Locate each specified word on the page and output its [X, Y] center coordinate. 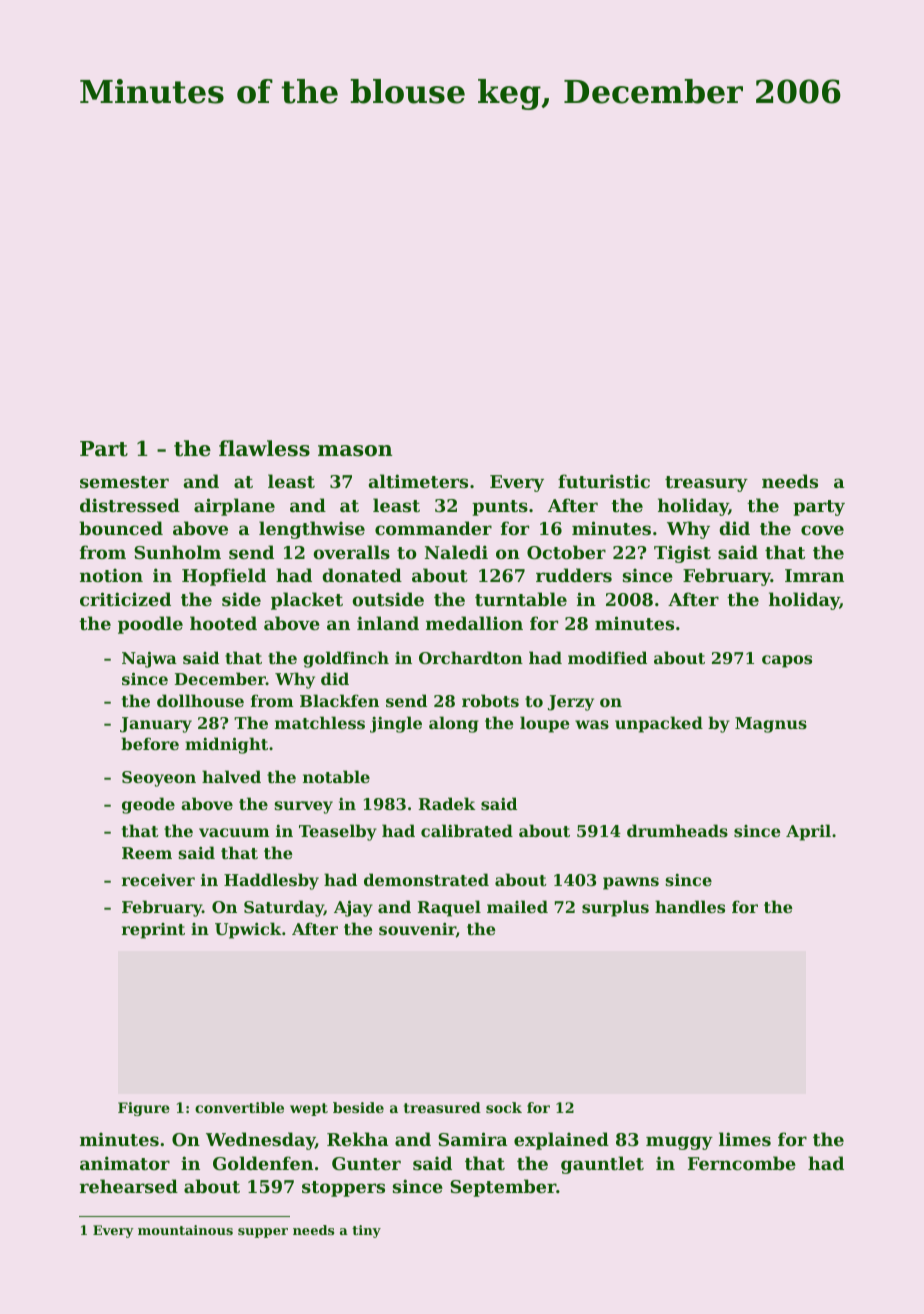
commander [433, 528]
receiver [158, 879]
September [503, 1188]
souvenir [417, 930]
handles [690, 906]
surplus [615, 908]
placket [307, 601]
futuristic [604, 481]
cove [822, 530]
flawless [264, 448]
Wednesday [260, 1141]
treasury [706, 484]
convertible [239, 1107]
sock [504, 1107]
